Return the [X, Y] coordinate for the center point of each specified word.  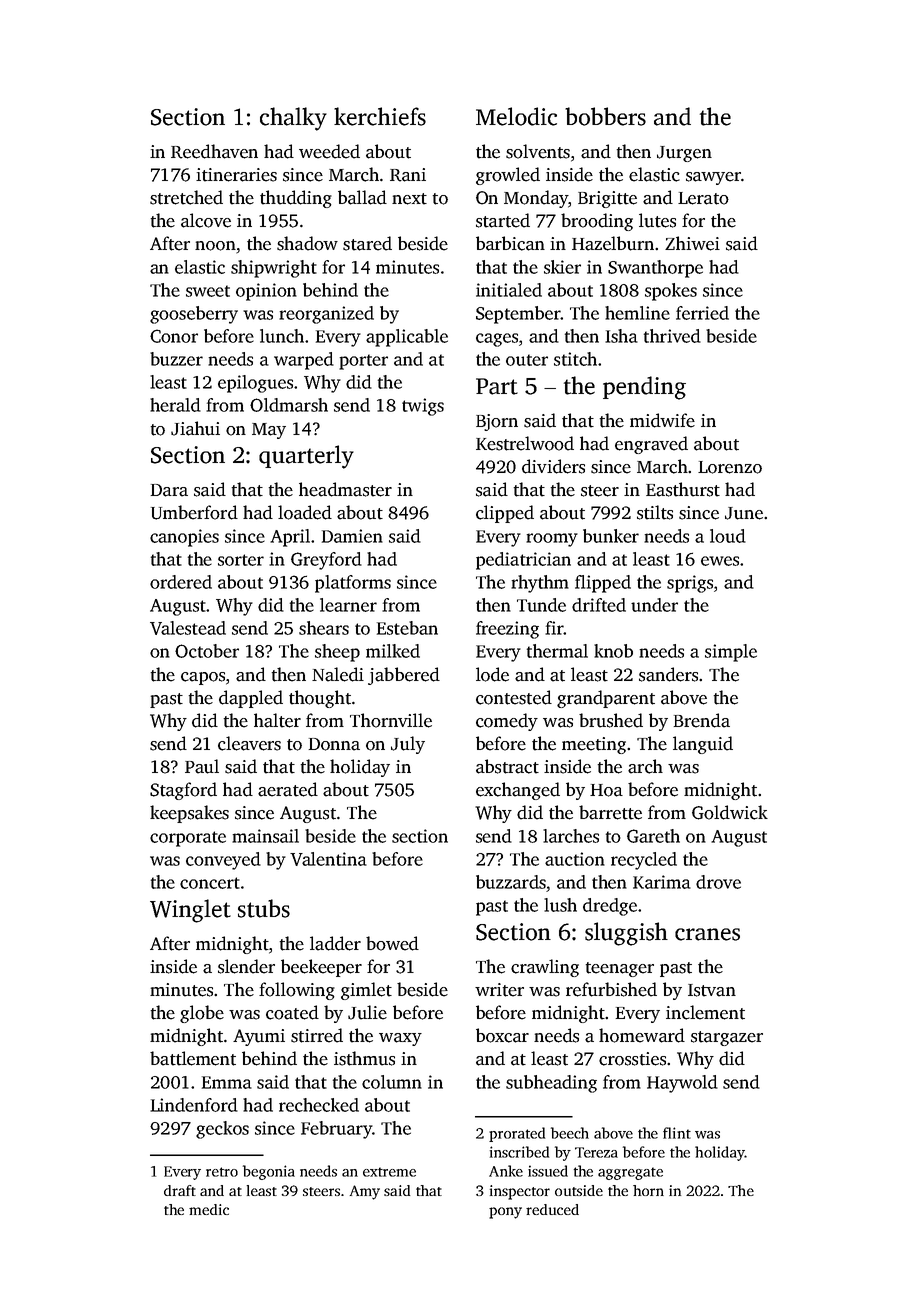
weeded [329, 151]
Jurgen [684, 154]
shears [324, 628]
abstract [507, 766]
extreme [389, 1172]
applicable [407, 338]
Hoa [606, 790]
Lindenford [194, 1105]
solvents [538, 151]
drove [718, 882]
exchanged [518, 791]
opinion [266, 292]
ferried [702, 313]
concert [210, 883]
